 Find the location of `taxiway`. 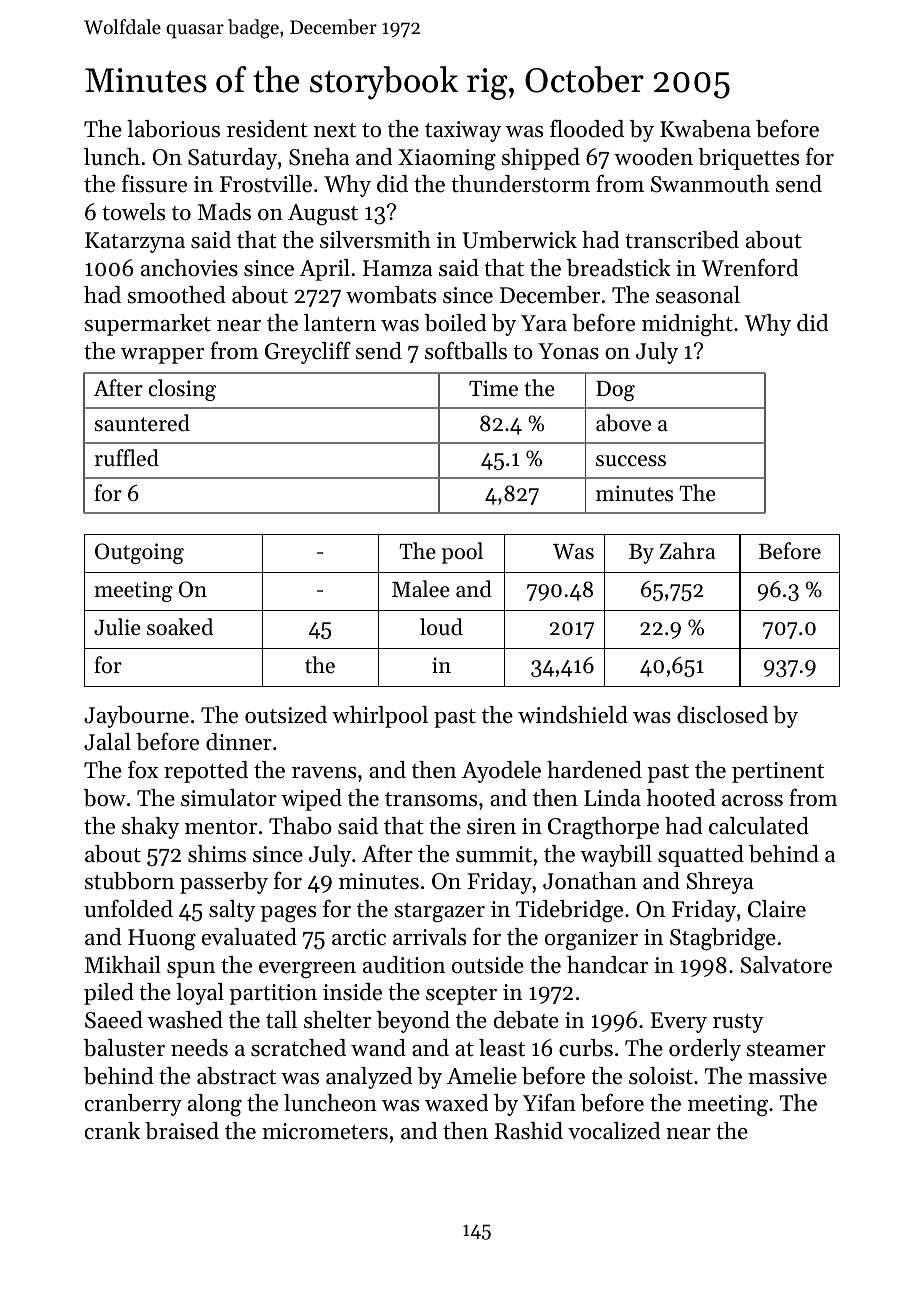

taxiway is located at coordinates (463, 131).
